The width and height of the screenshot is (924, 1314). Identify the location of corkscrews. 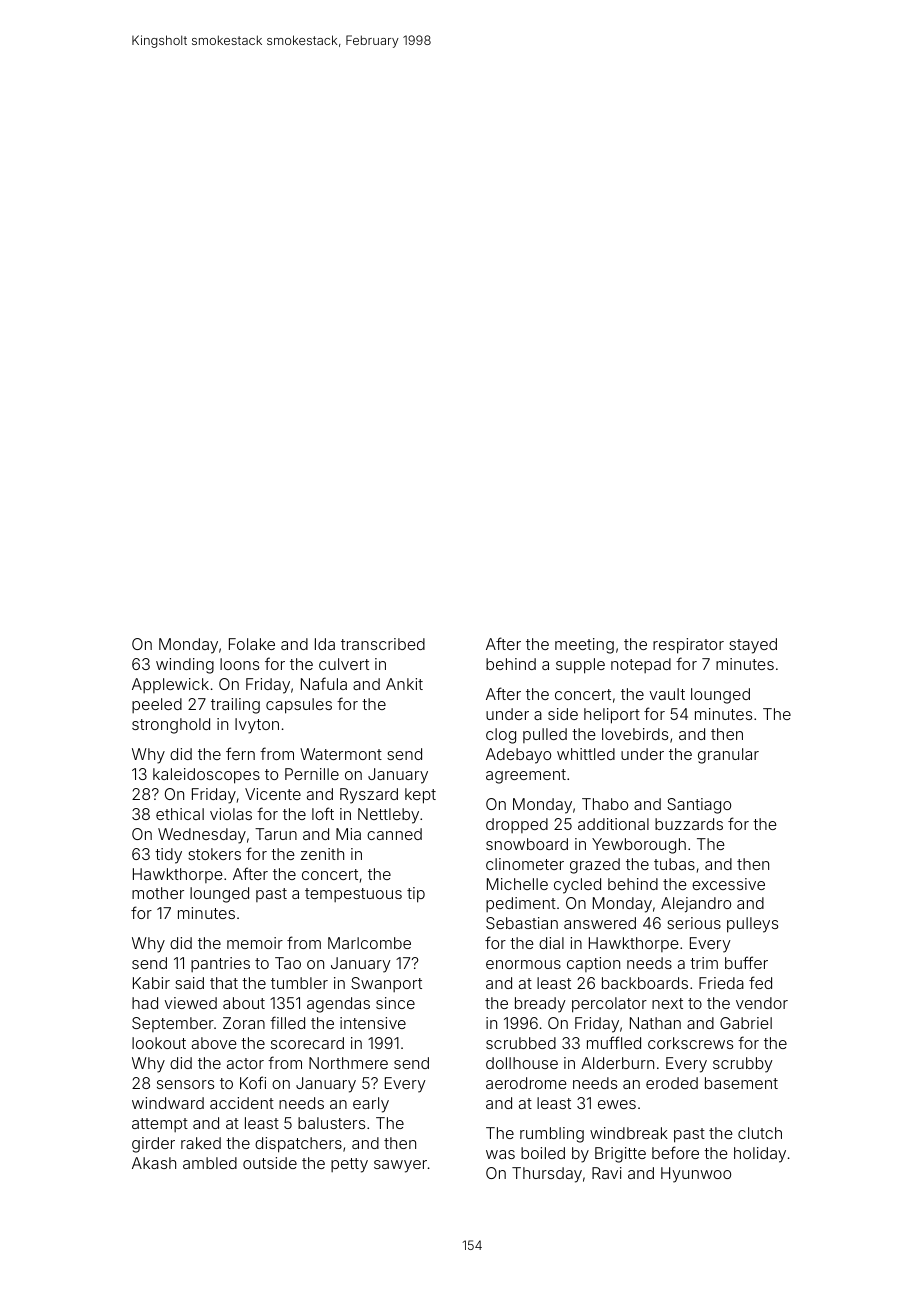
(690, 1043).
